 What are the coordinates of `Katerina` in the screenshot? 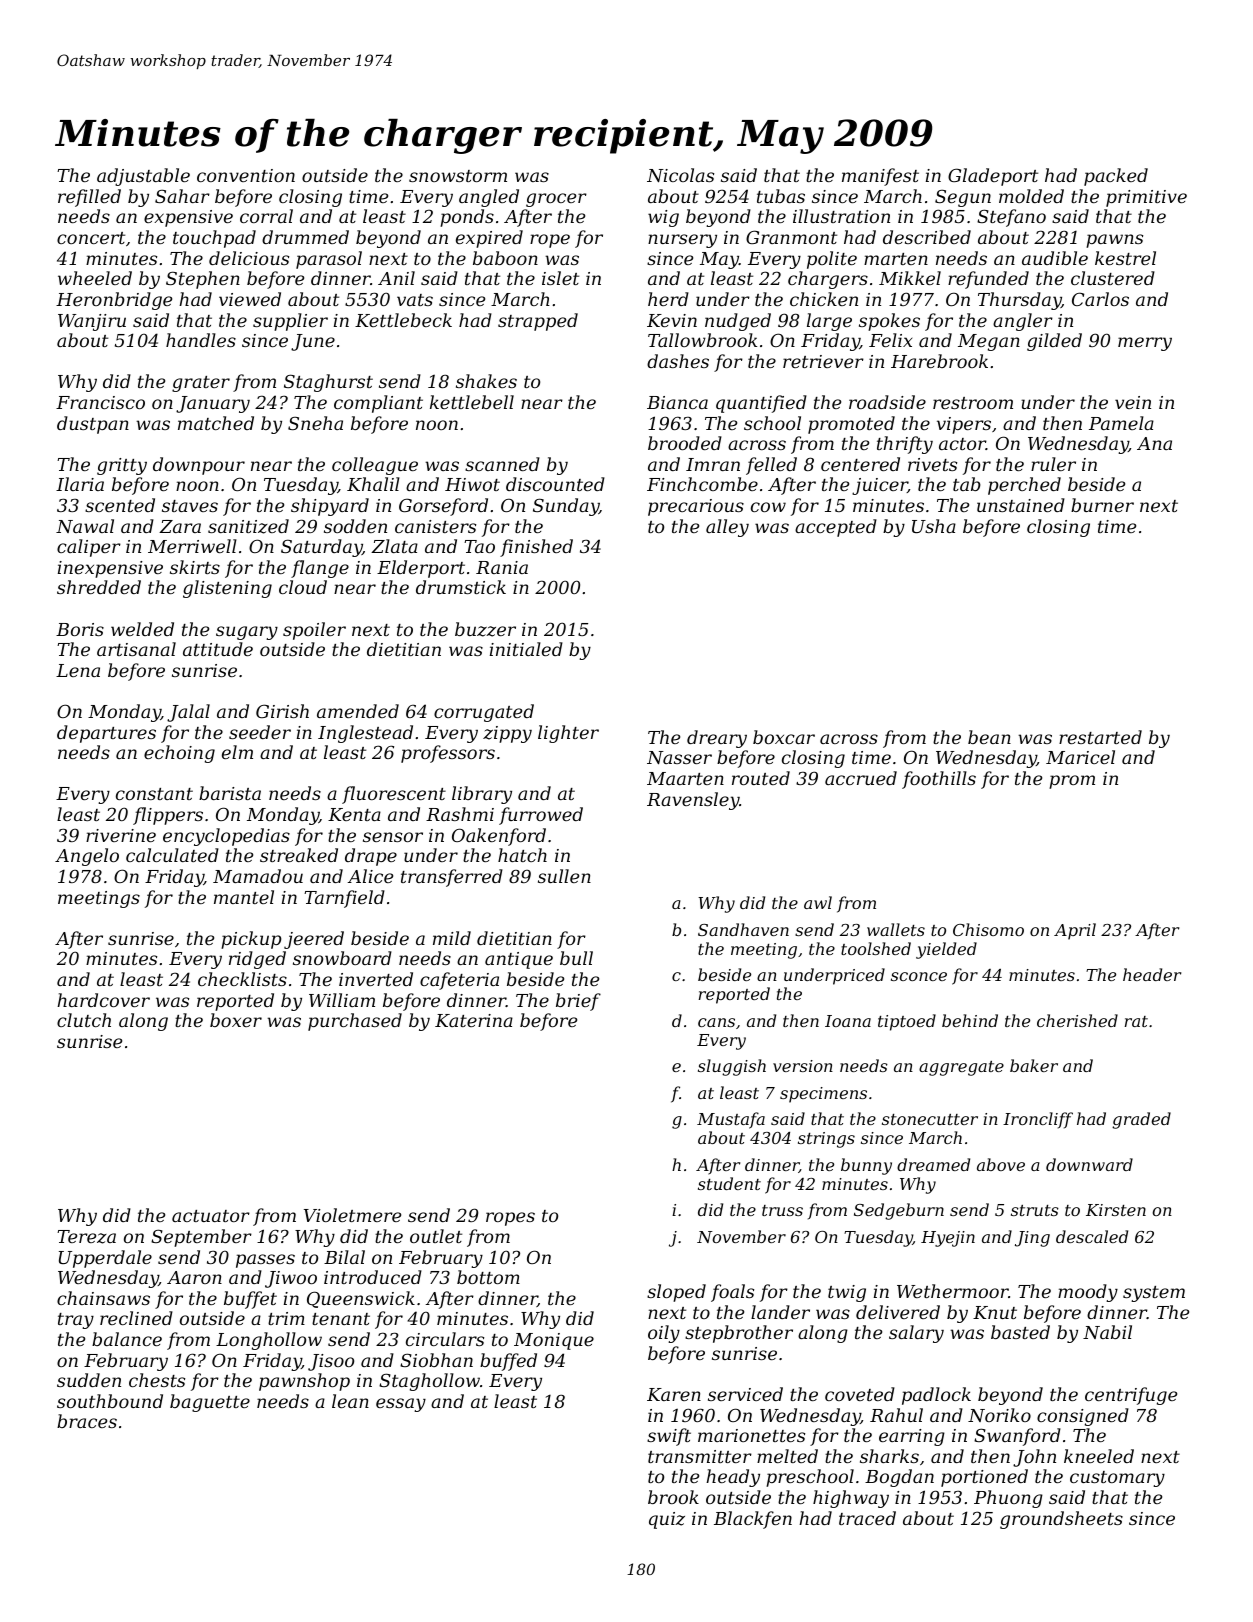 It's located at (474, 1020).
